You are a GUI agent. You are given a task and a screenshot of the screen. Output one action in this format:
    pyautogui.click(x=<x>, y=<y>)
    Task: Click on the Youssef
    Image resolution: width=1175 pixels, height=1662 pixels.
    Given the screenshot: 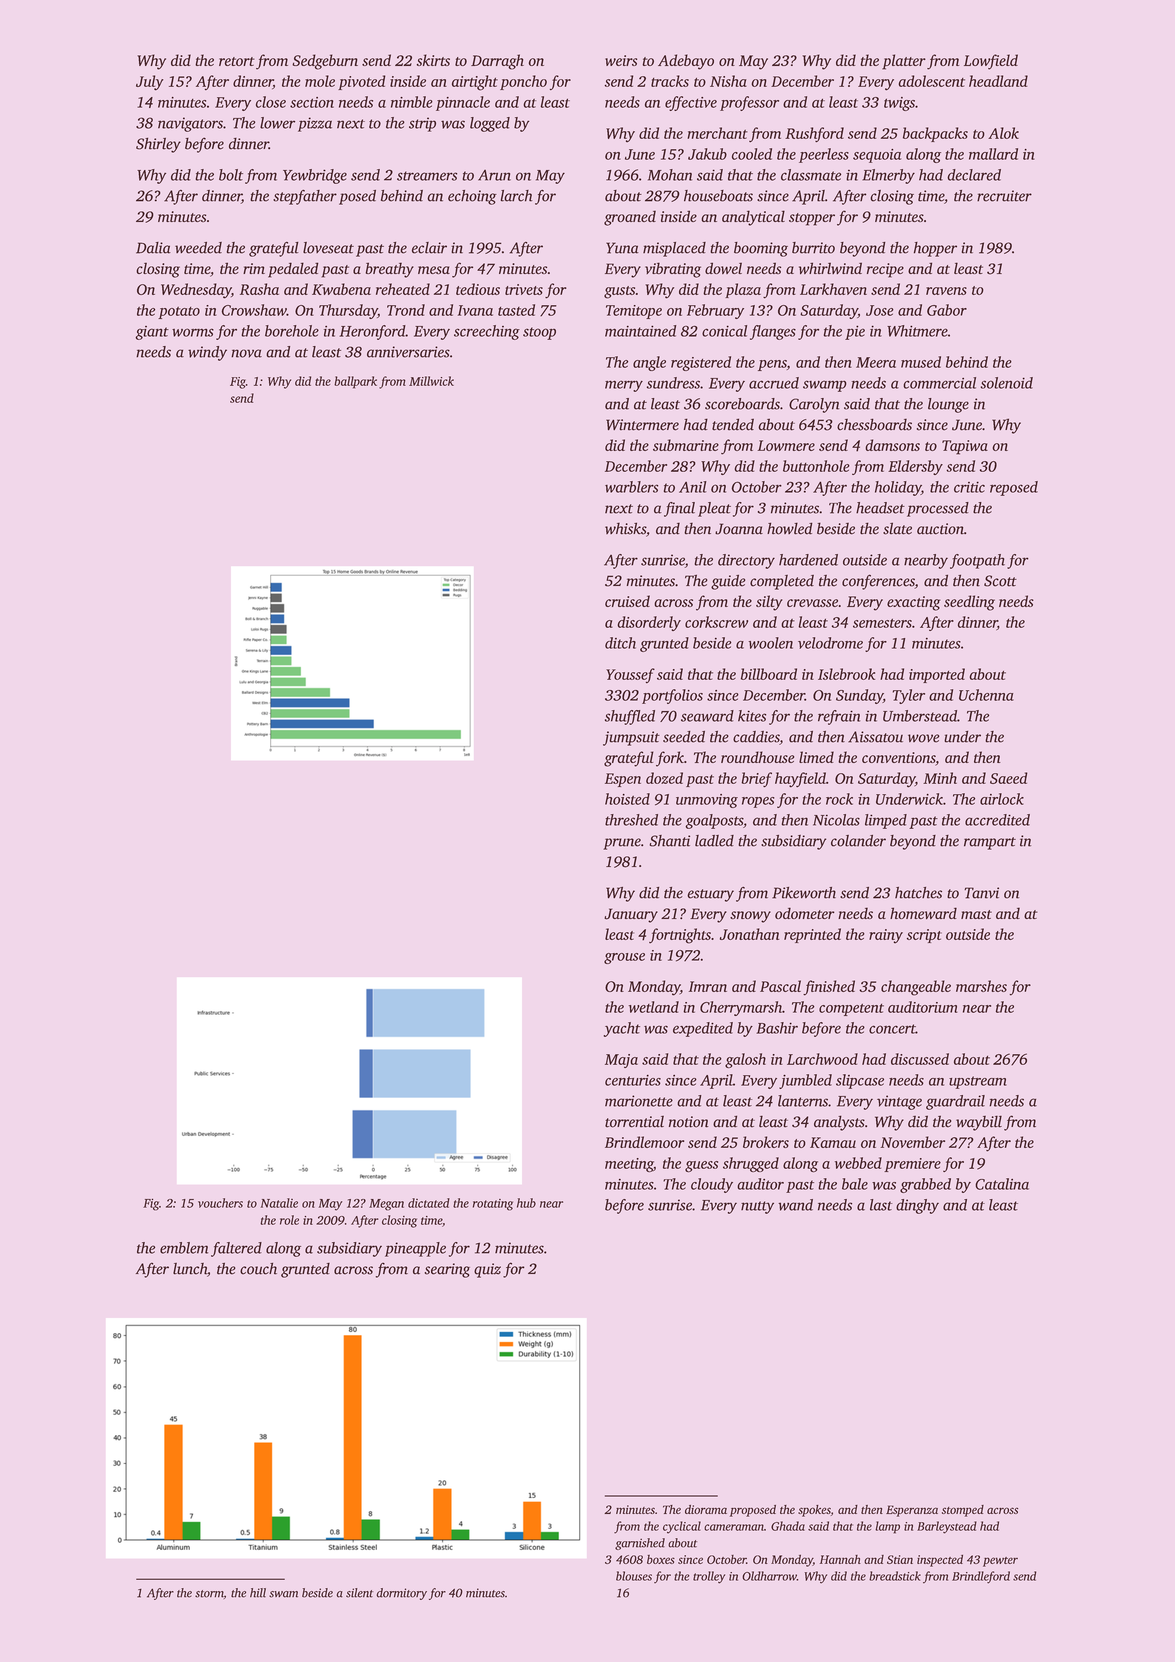 What is the action you would take?
    pyautogui.click(x=630, y=675)
